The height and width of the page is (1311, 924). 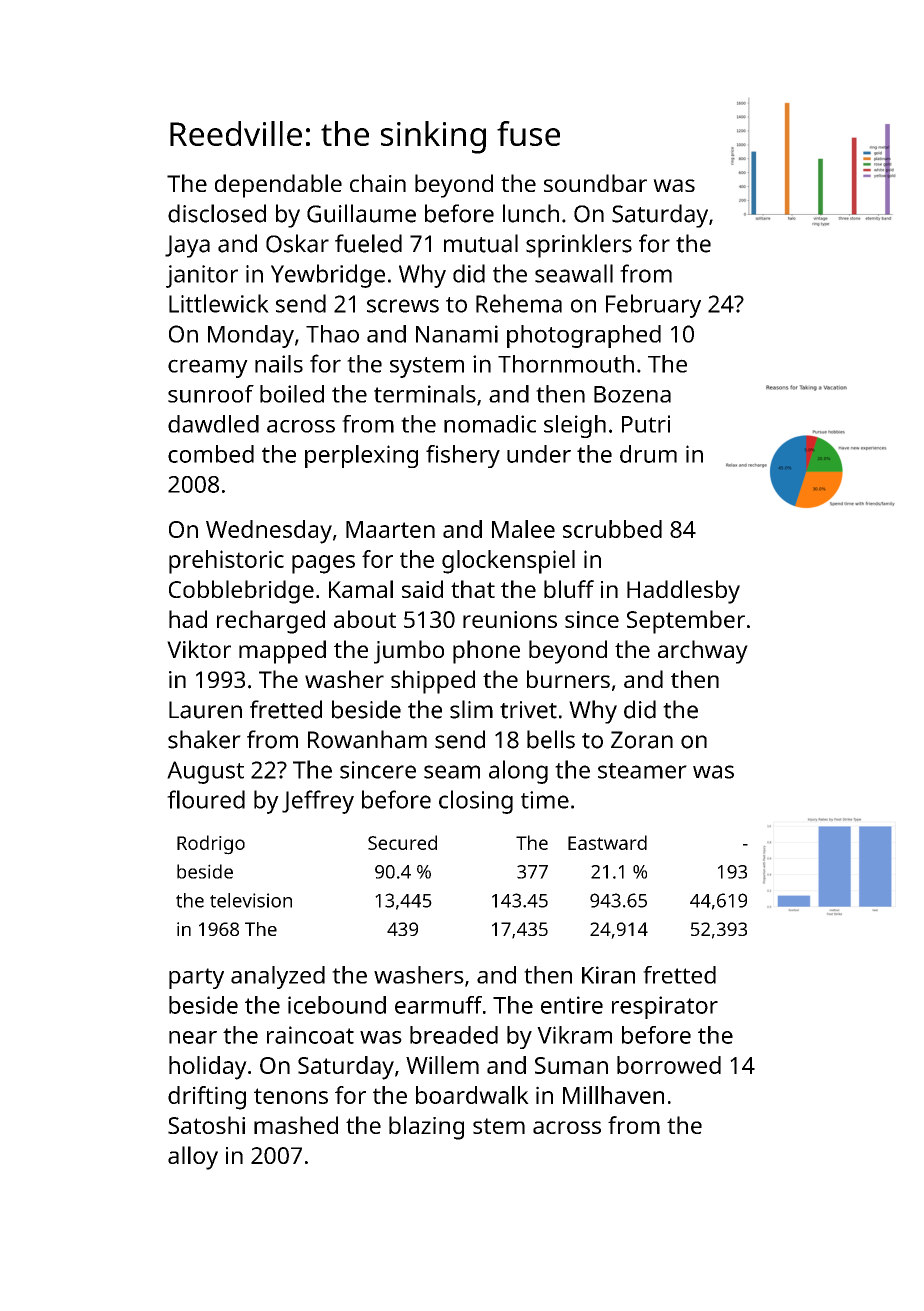 What do you see at coordinates (472, 1095) in the page?
I see `boardwalk` at bounding box center [472, 1095].
